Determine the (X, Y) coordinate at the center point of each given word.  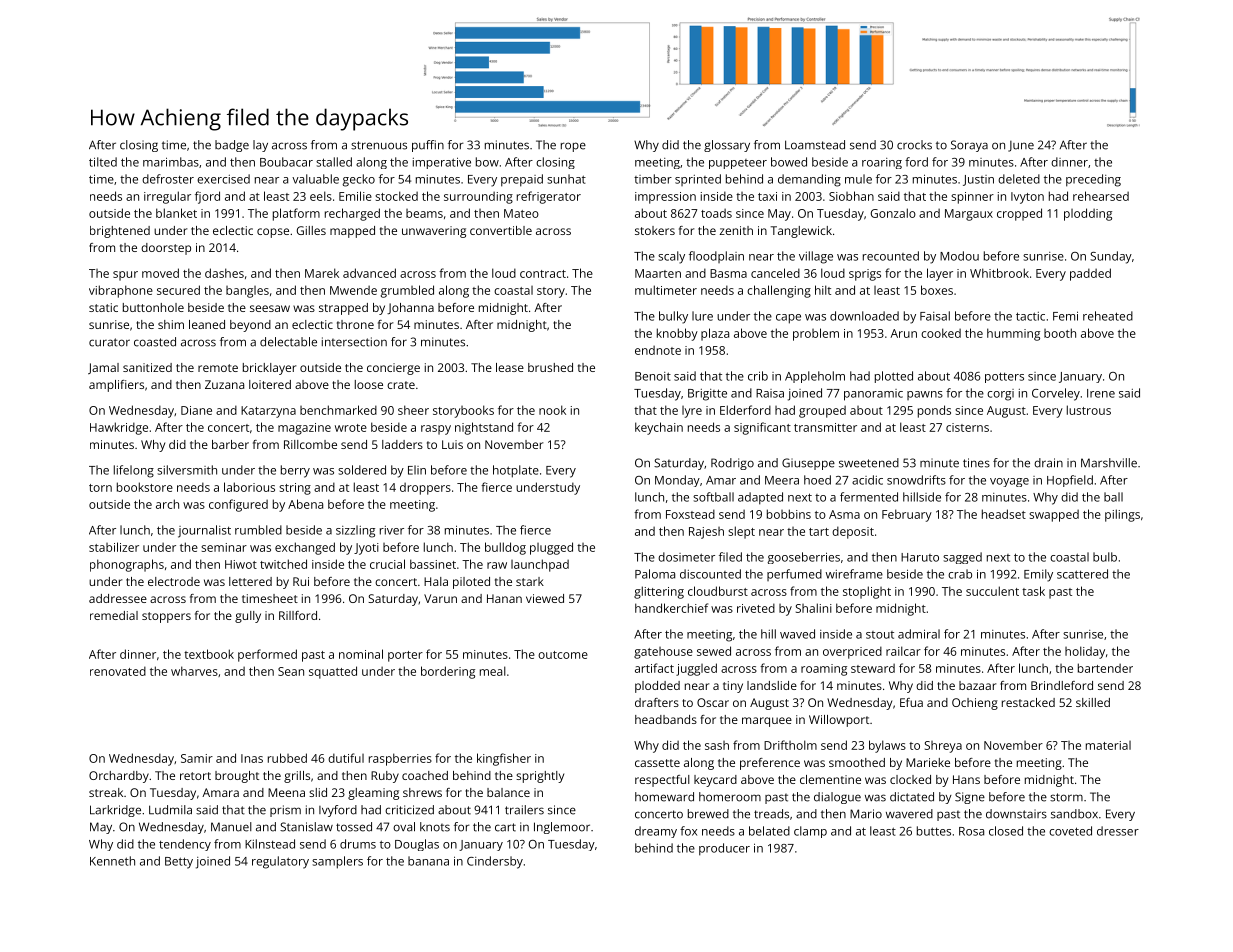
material (1108, 745)
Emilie (355, 196)
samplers (337, 862)
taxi (767, 196)
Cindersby (495, 862)
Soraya (969, 146)
